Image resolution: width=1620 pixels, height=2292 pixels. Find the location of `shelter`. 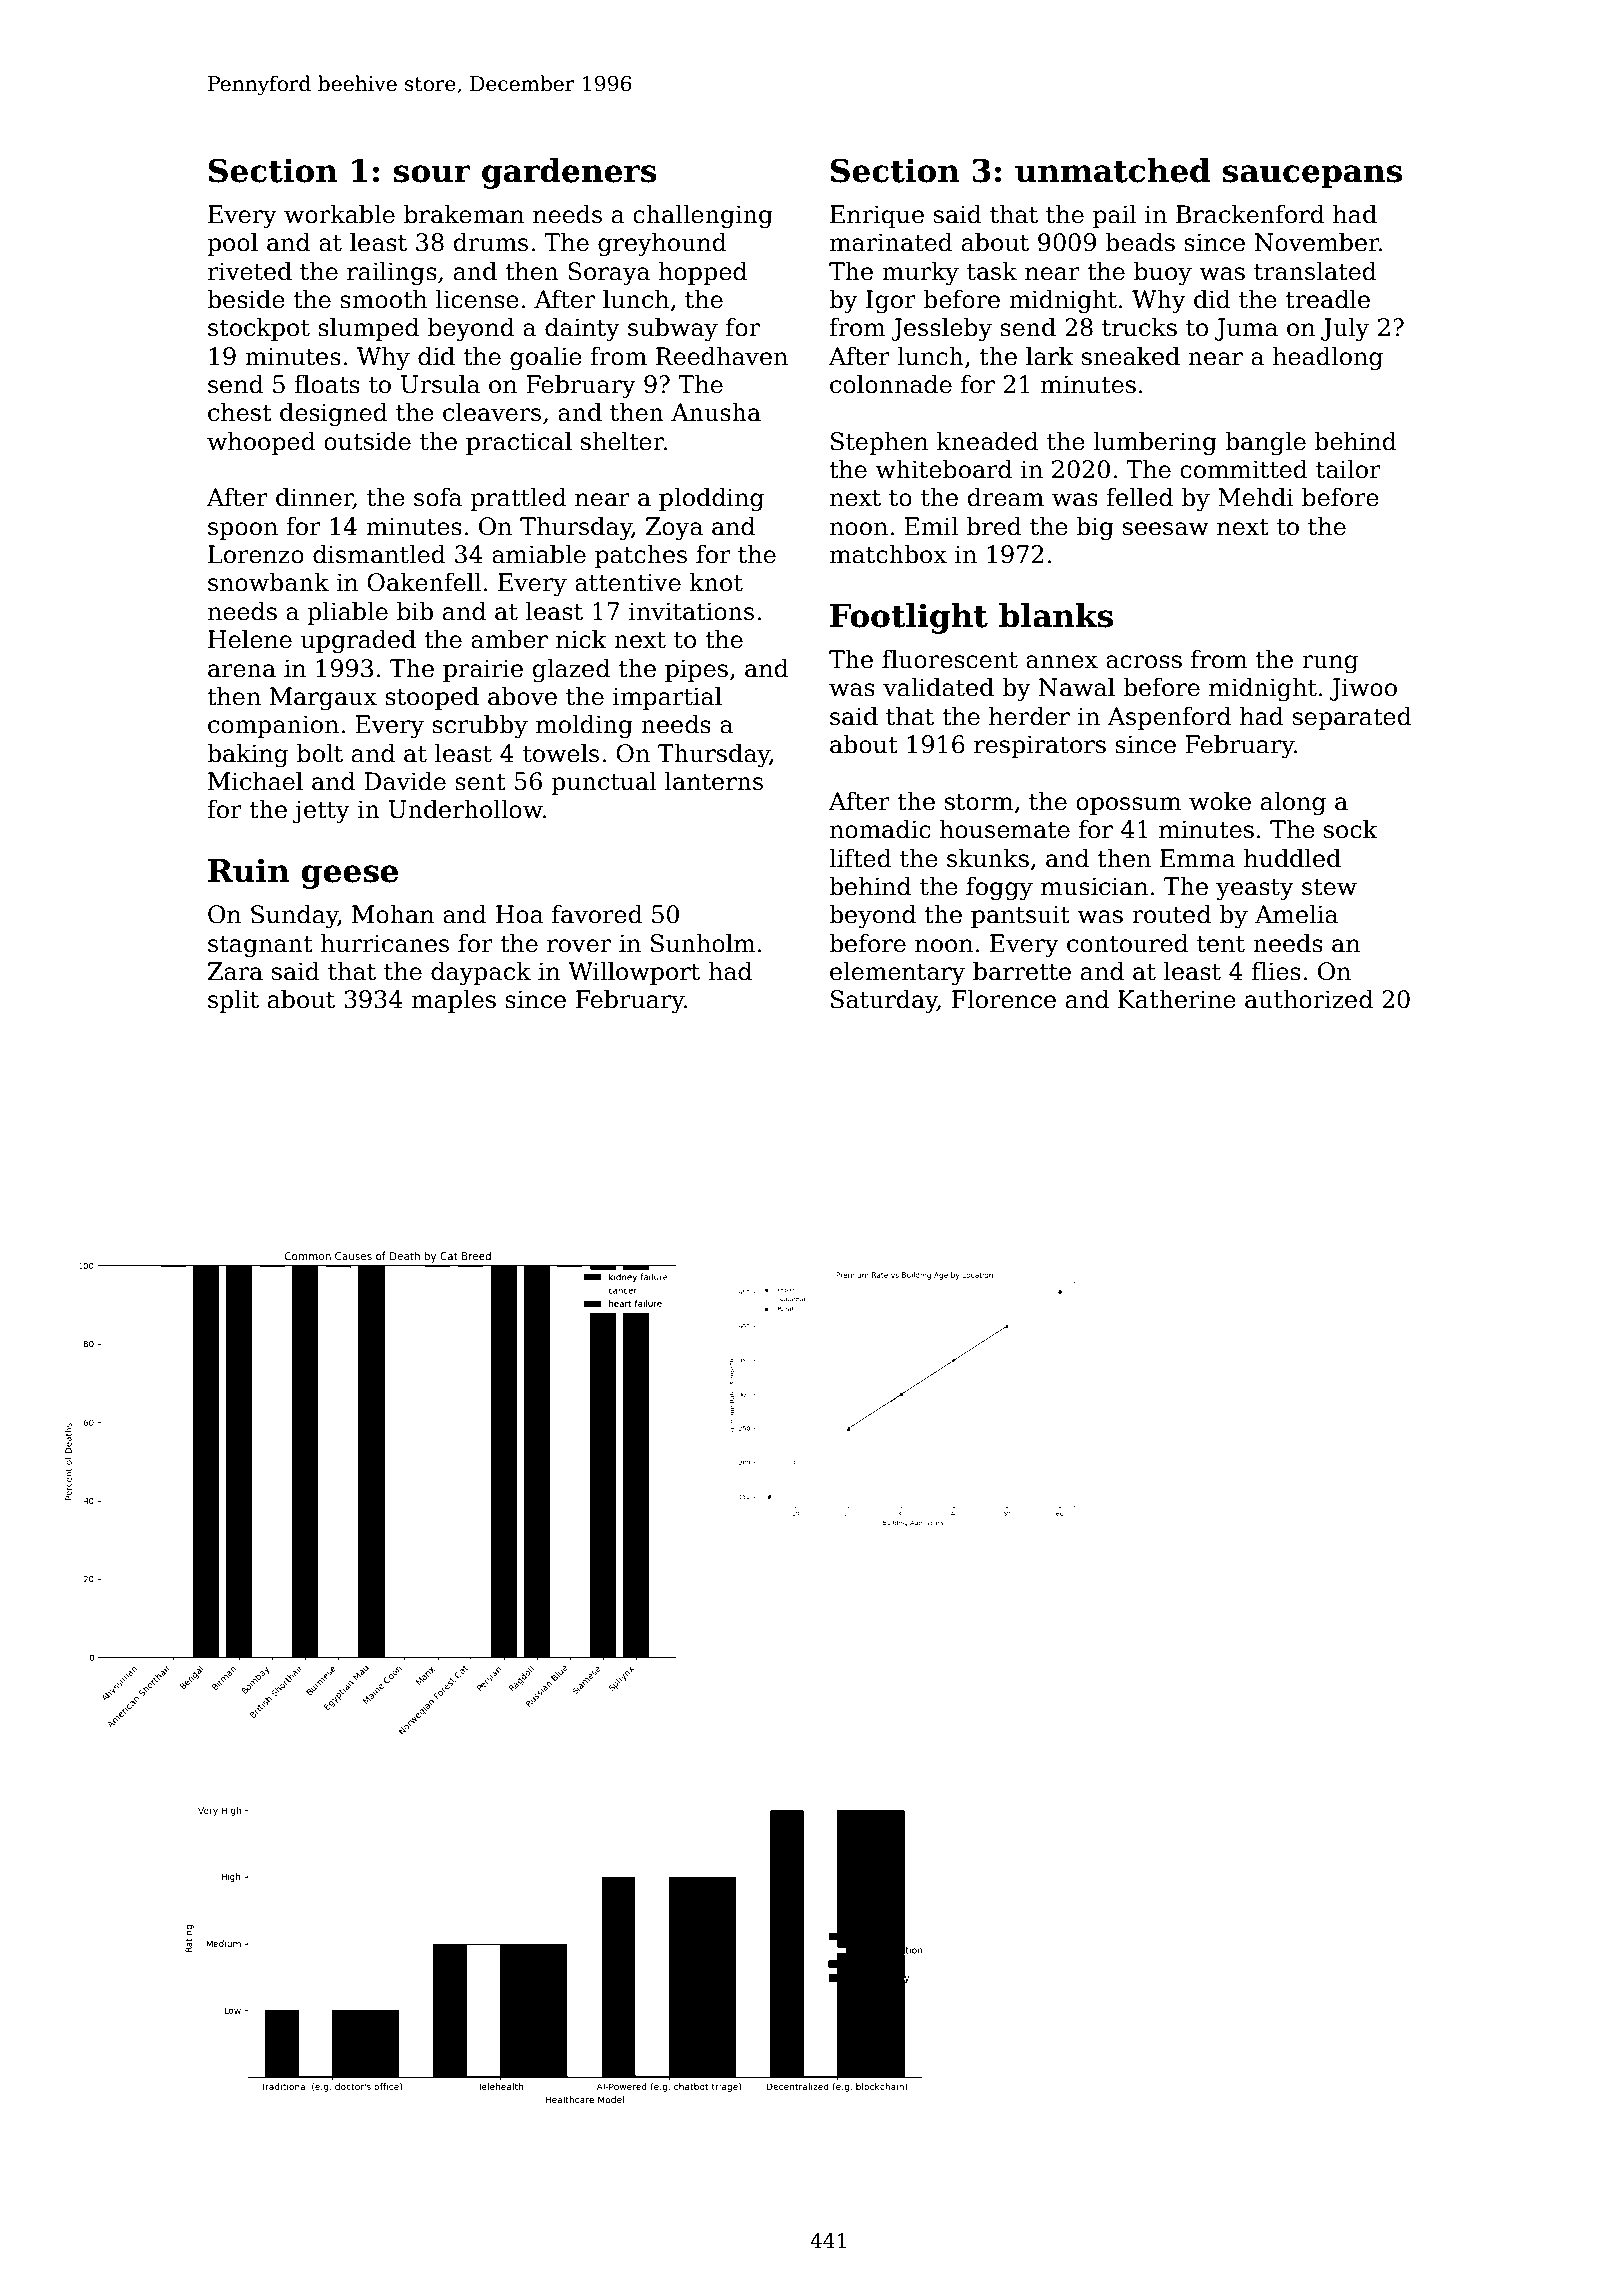

shelter is located at coordinates (622, 441).
